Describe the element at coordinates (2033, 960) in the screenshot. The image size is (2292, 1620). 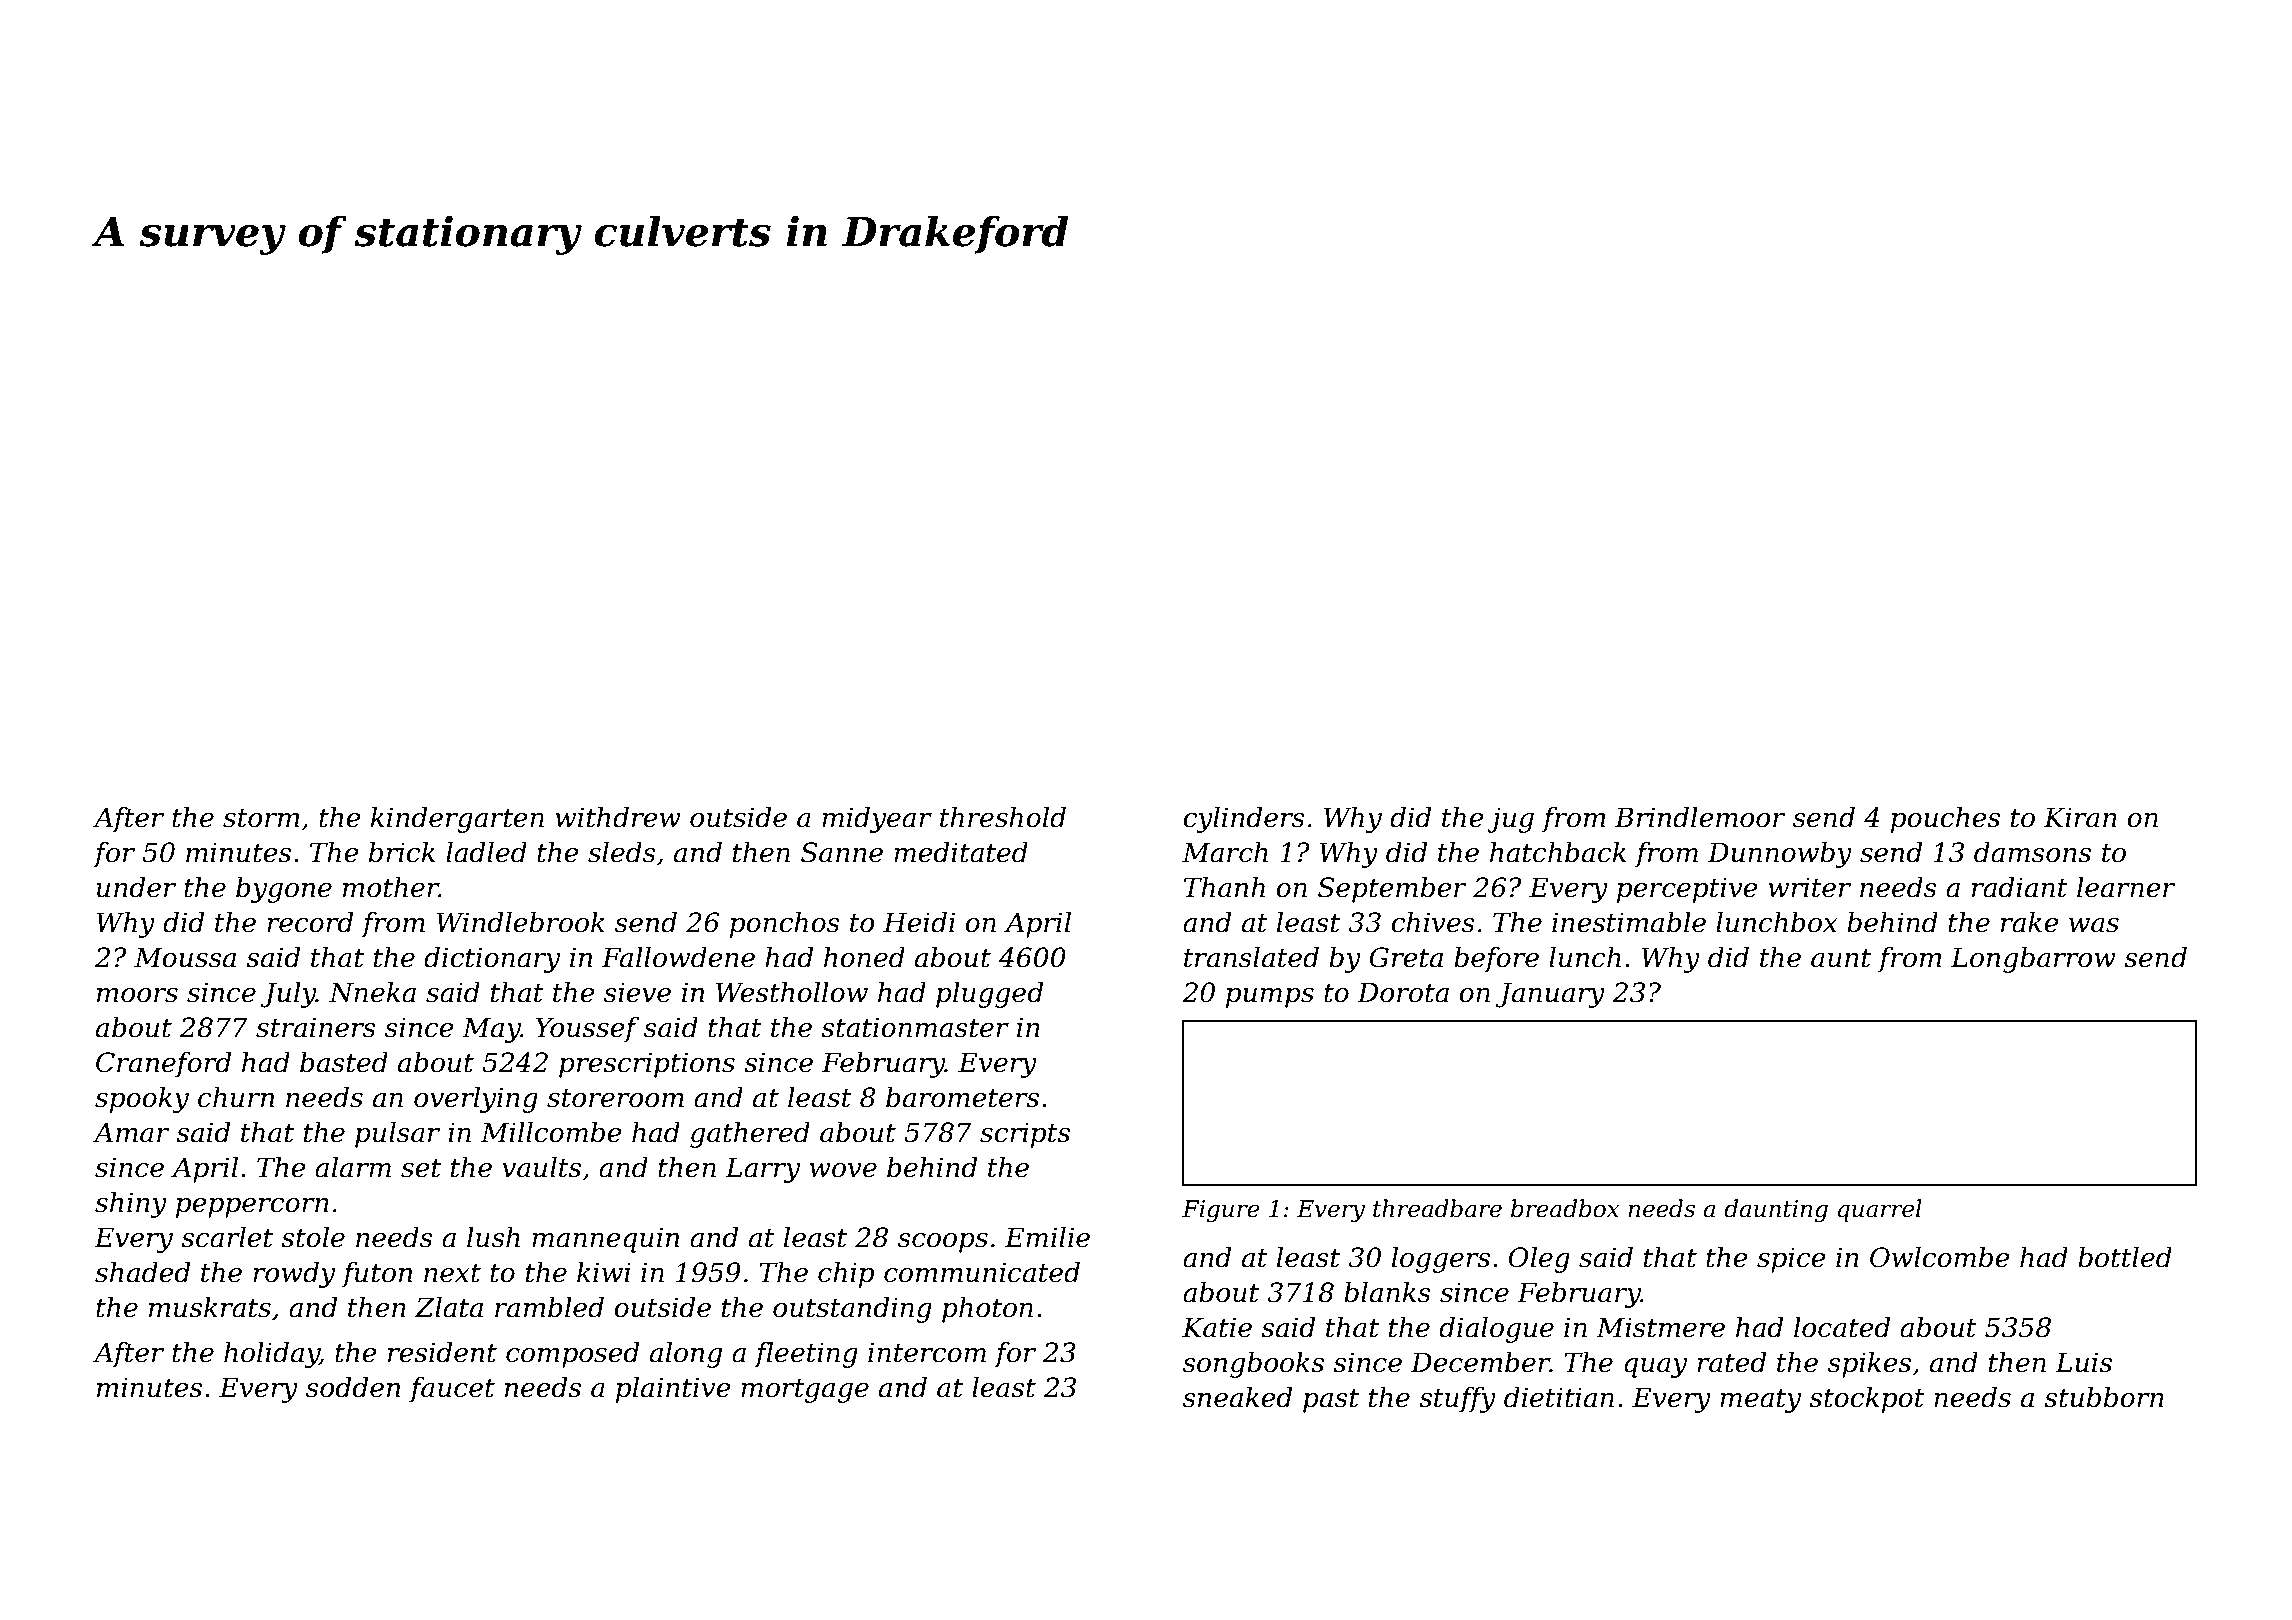
I see `Longbarrow` at that location.
